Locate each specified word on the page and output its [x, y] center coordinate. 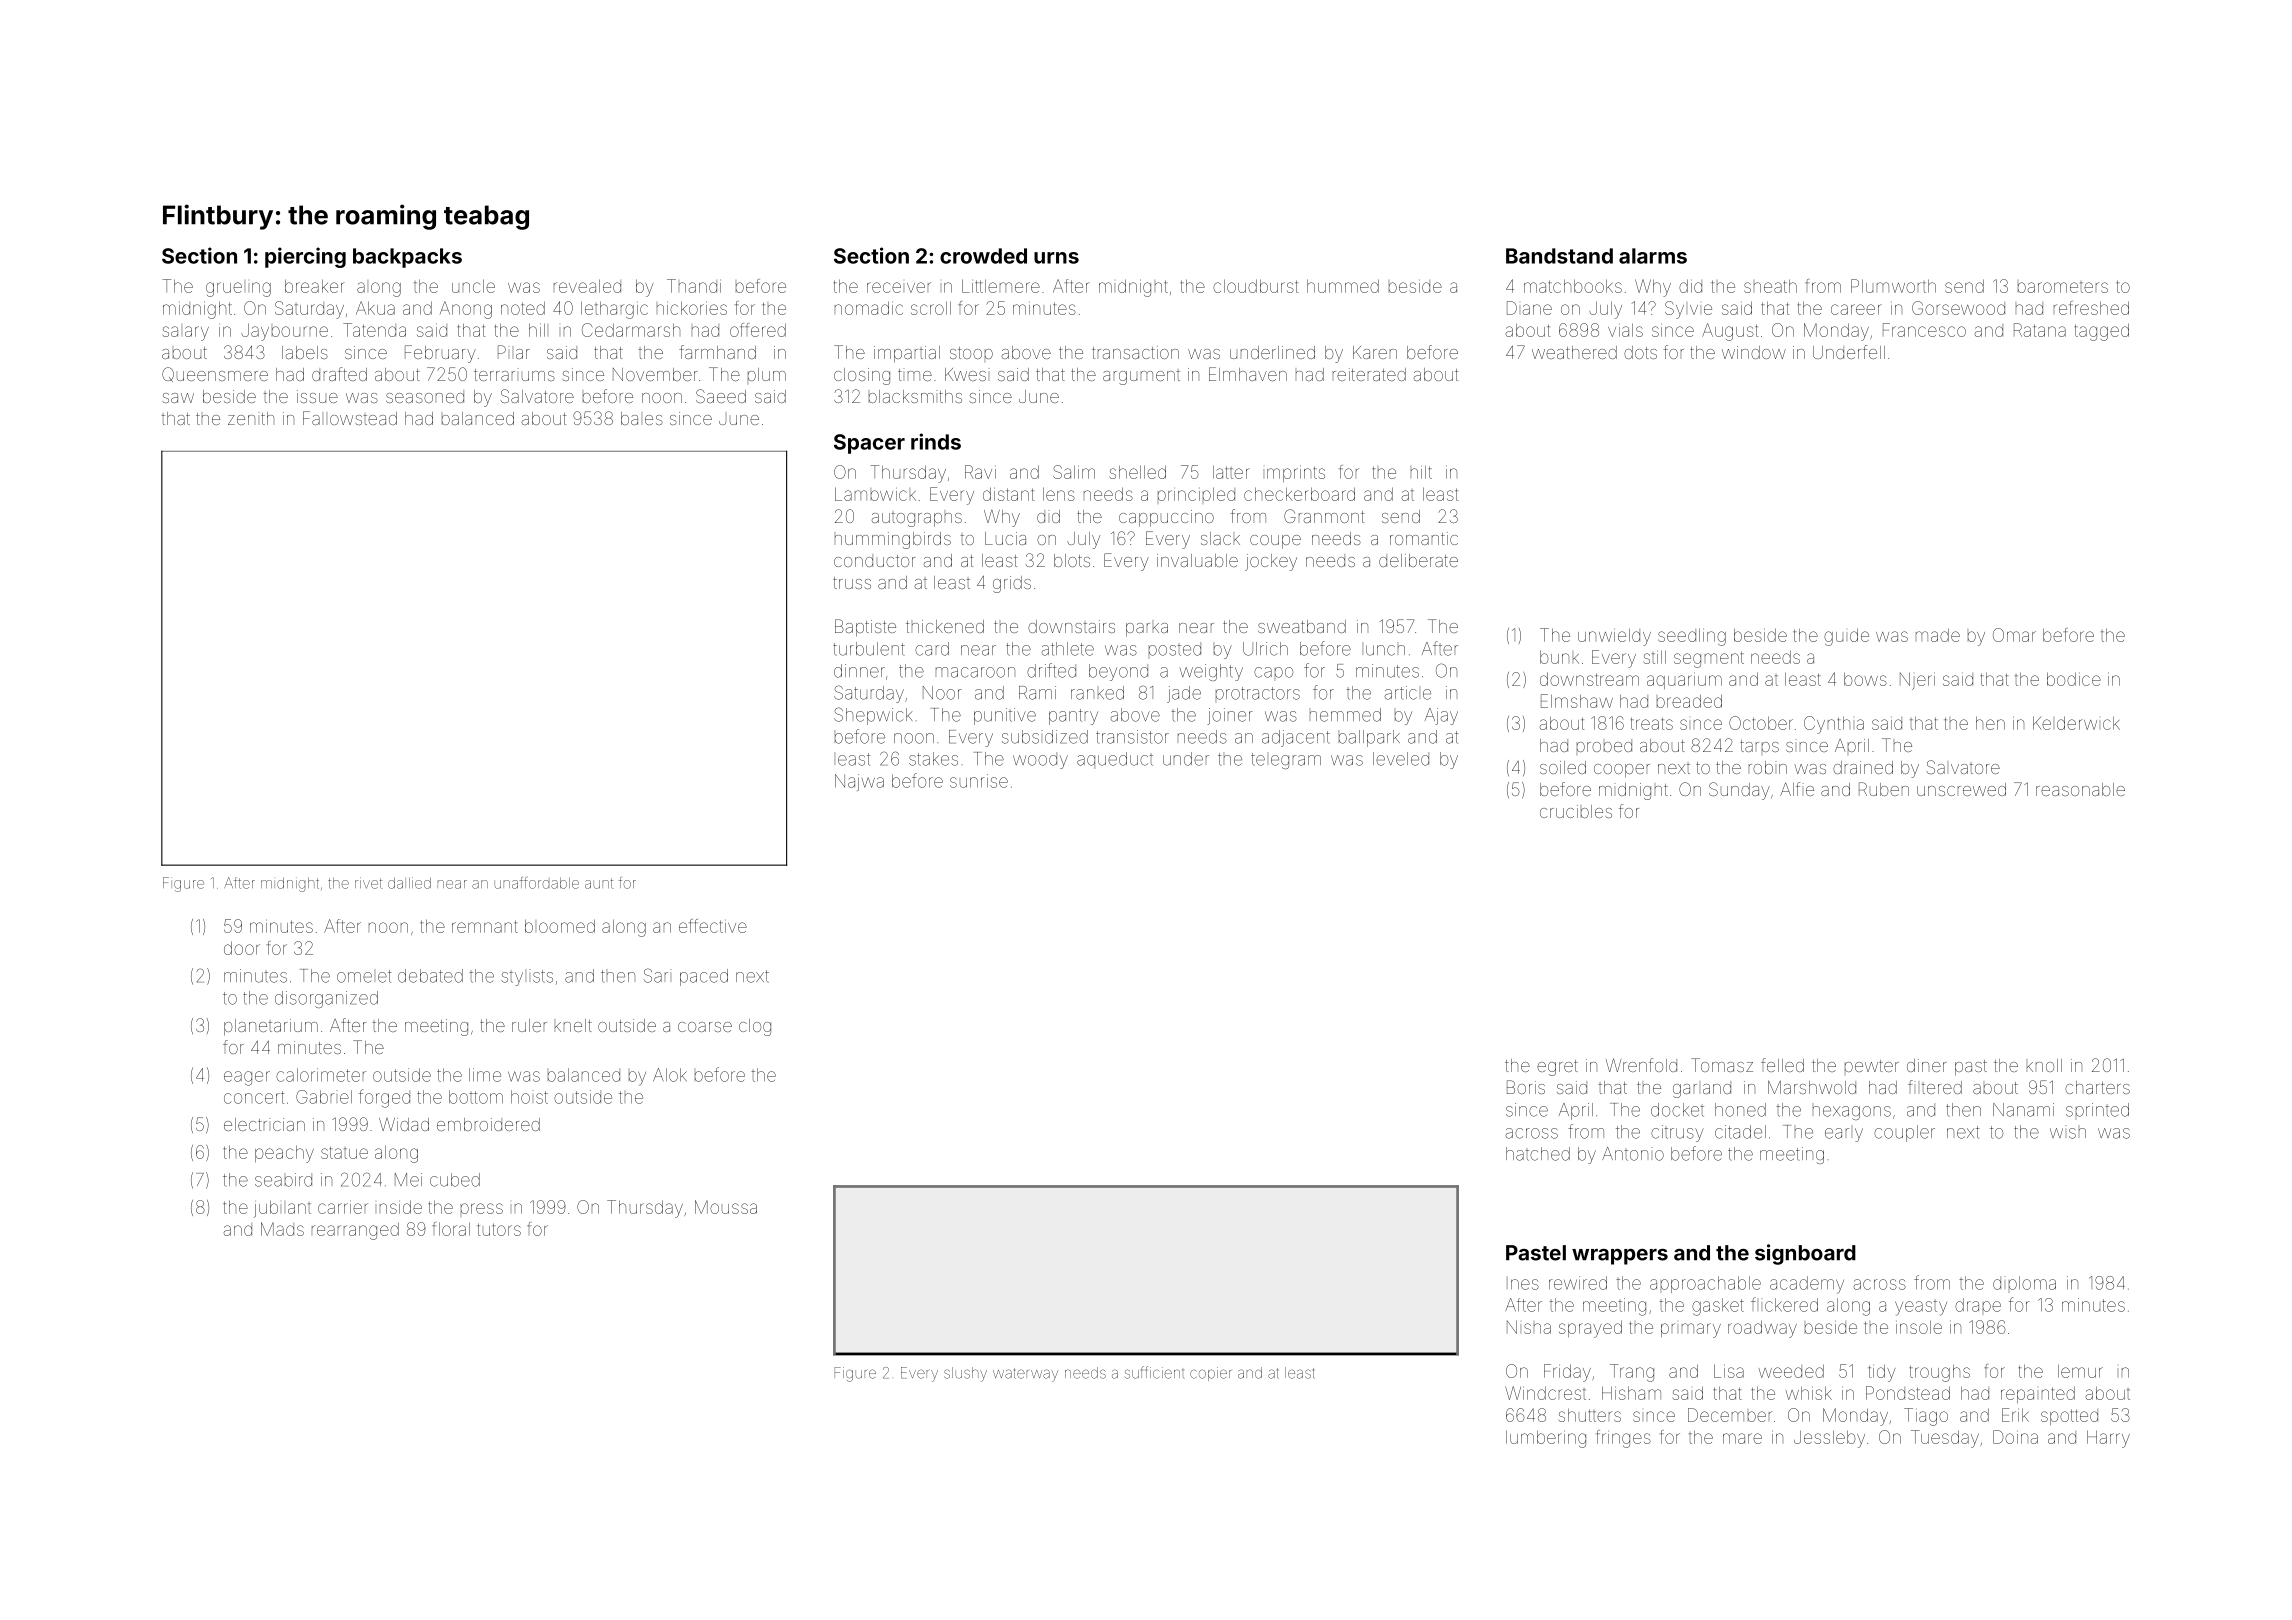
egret [1557, 1068]
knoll [2044, 1065]
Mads [282, 1229]
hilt [1421, 472]
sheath [1770, 286]
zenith [251, 418]
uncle [473, 286]
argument [1141, 377]
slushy [965, 1374]
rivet [368, 883]
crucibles [1576, 811]
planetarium [271, 1027]
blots [1072, 560]
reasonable [2080, 789]
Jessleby [1829, 1439]
